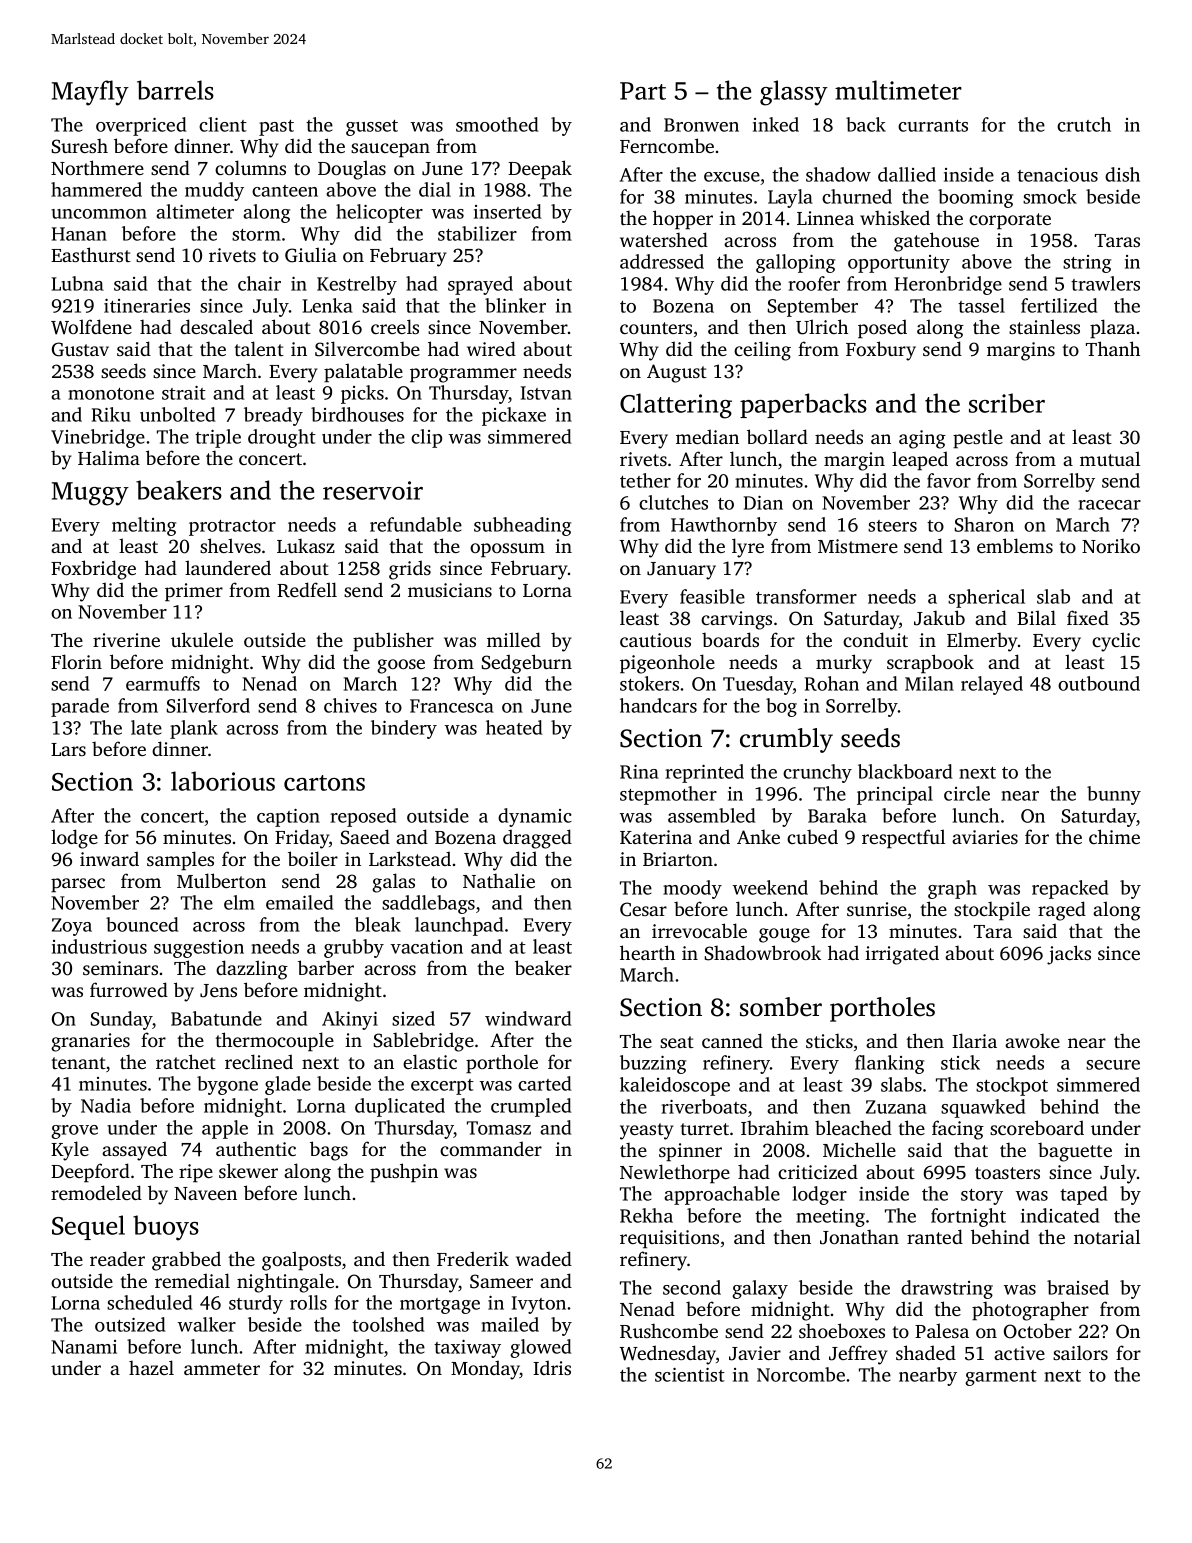  I want to click on crutch, so click(1084, 124).
